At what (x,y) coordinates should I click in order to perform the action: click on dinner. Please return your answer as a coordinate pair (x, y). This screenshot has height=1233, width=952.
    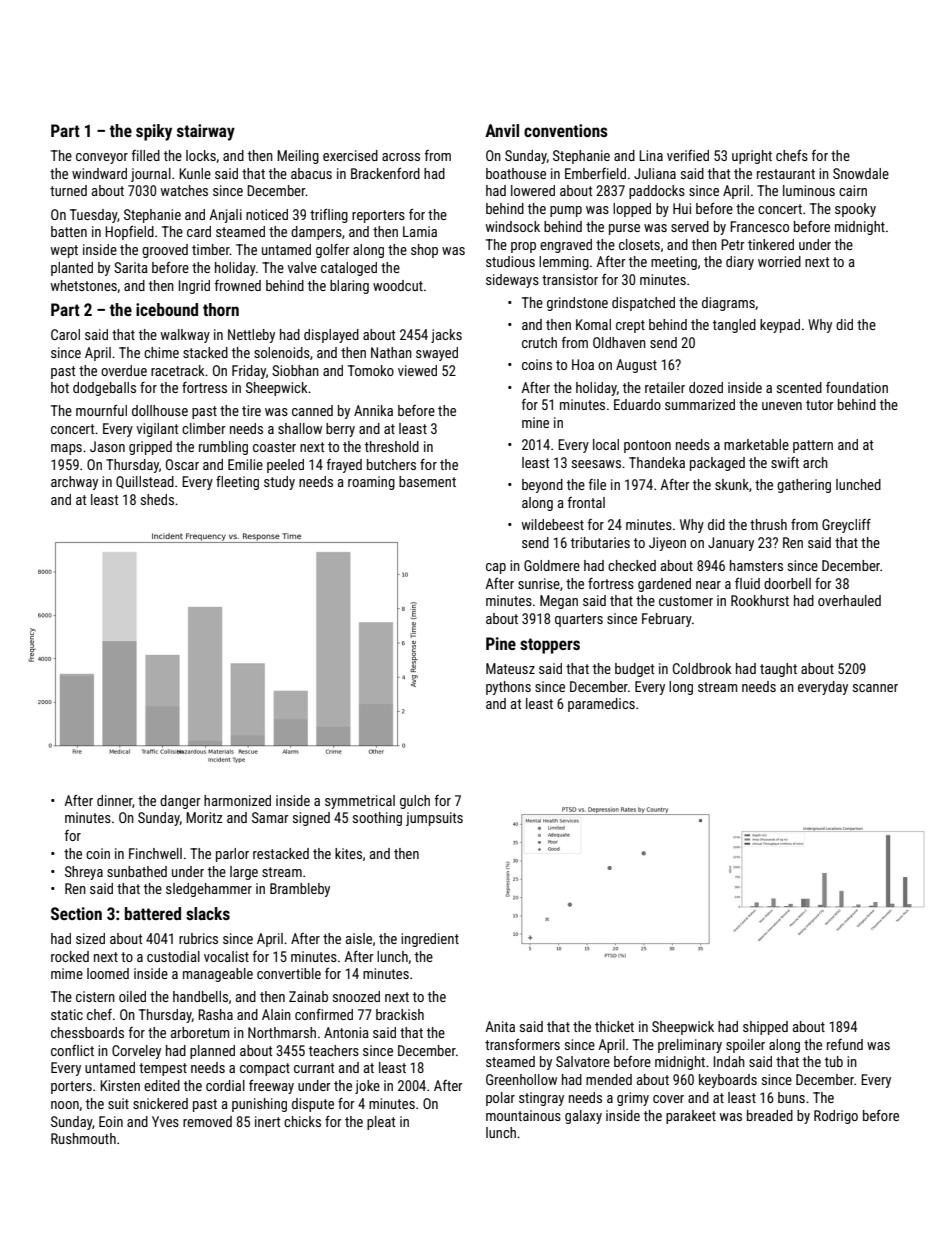
    Looking at the image, I should click on (115, 801).
